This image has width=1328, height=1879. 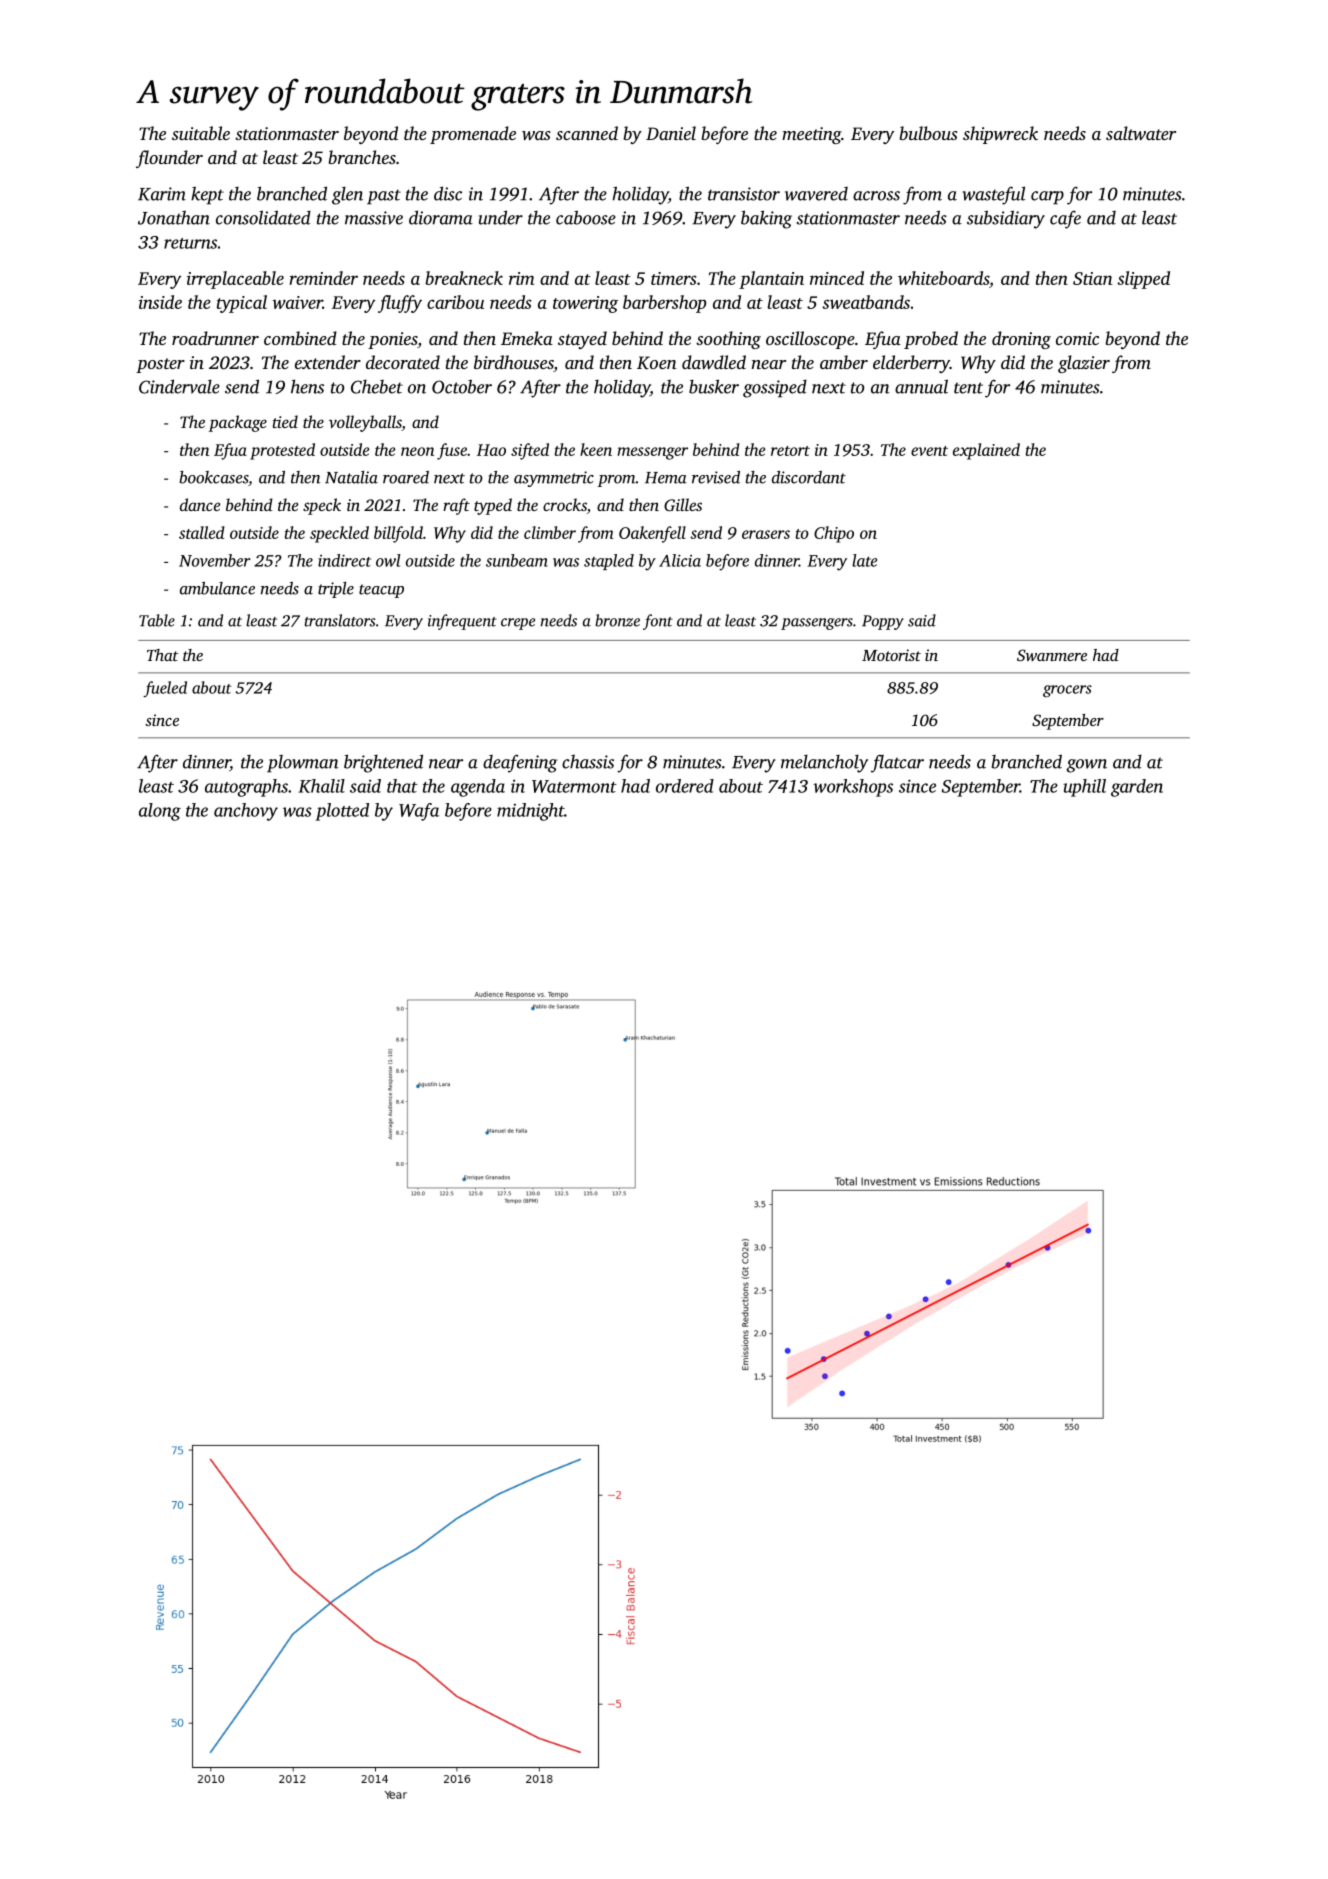 I want to click on subsidiary, so click(x=1006, y=219).
